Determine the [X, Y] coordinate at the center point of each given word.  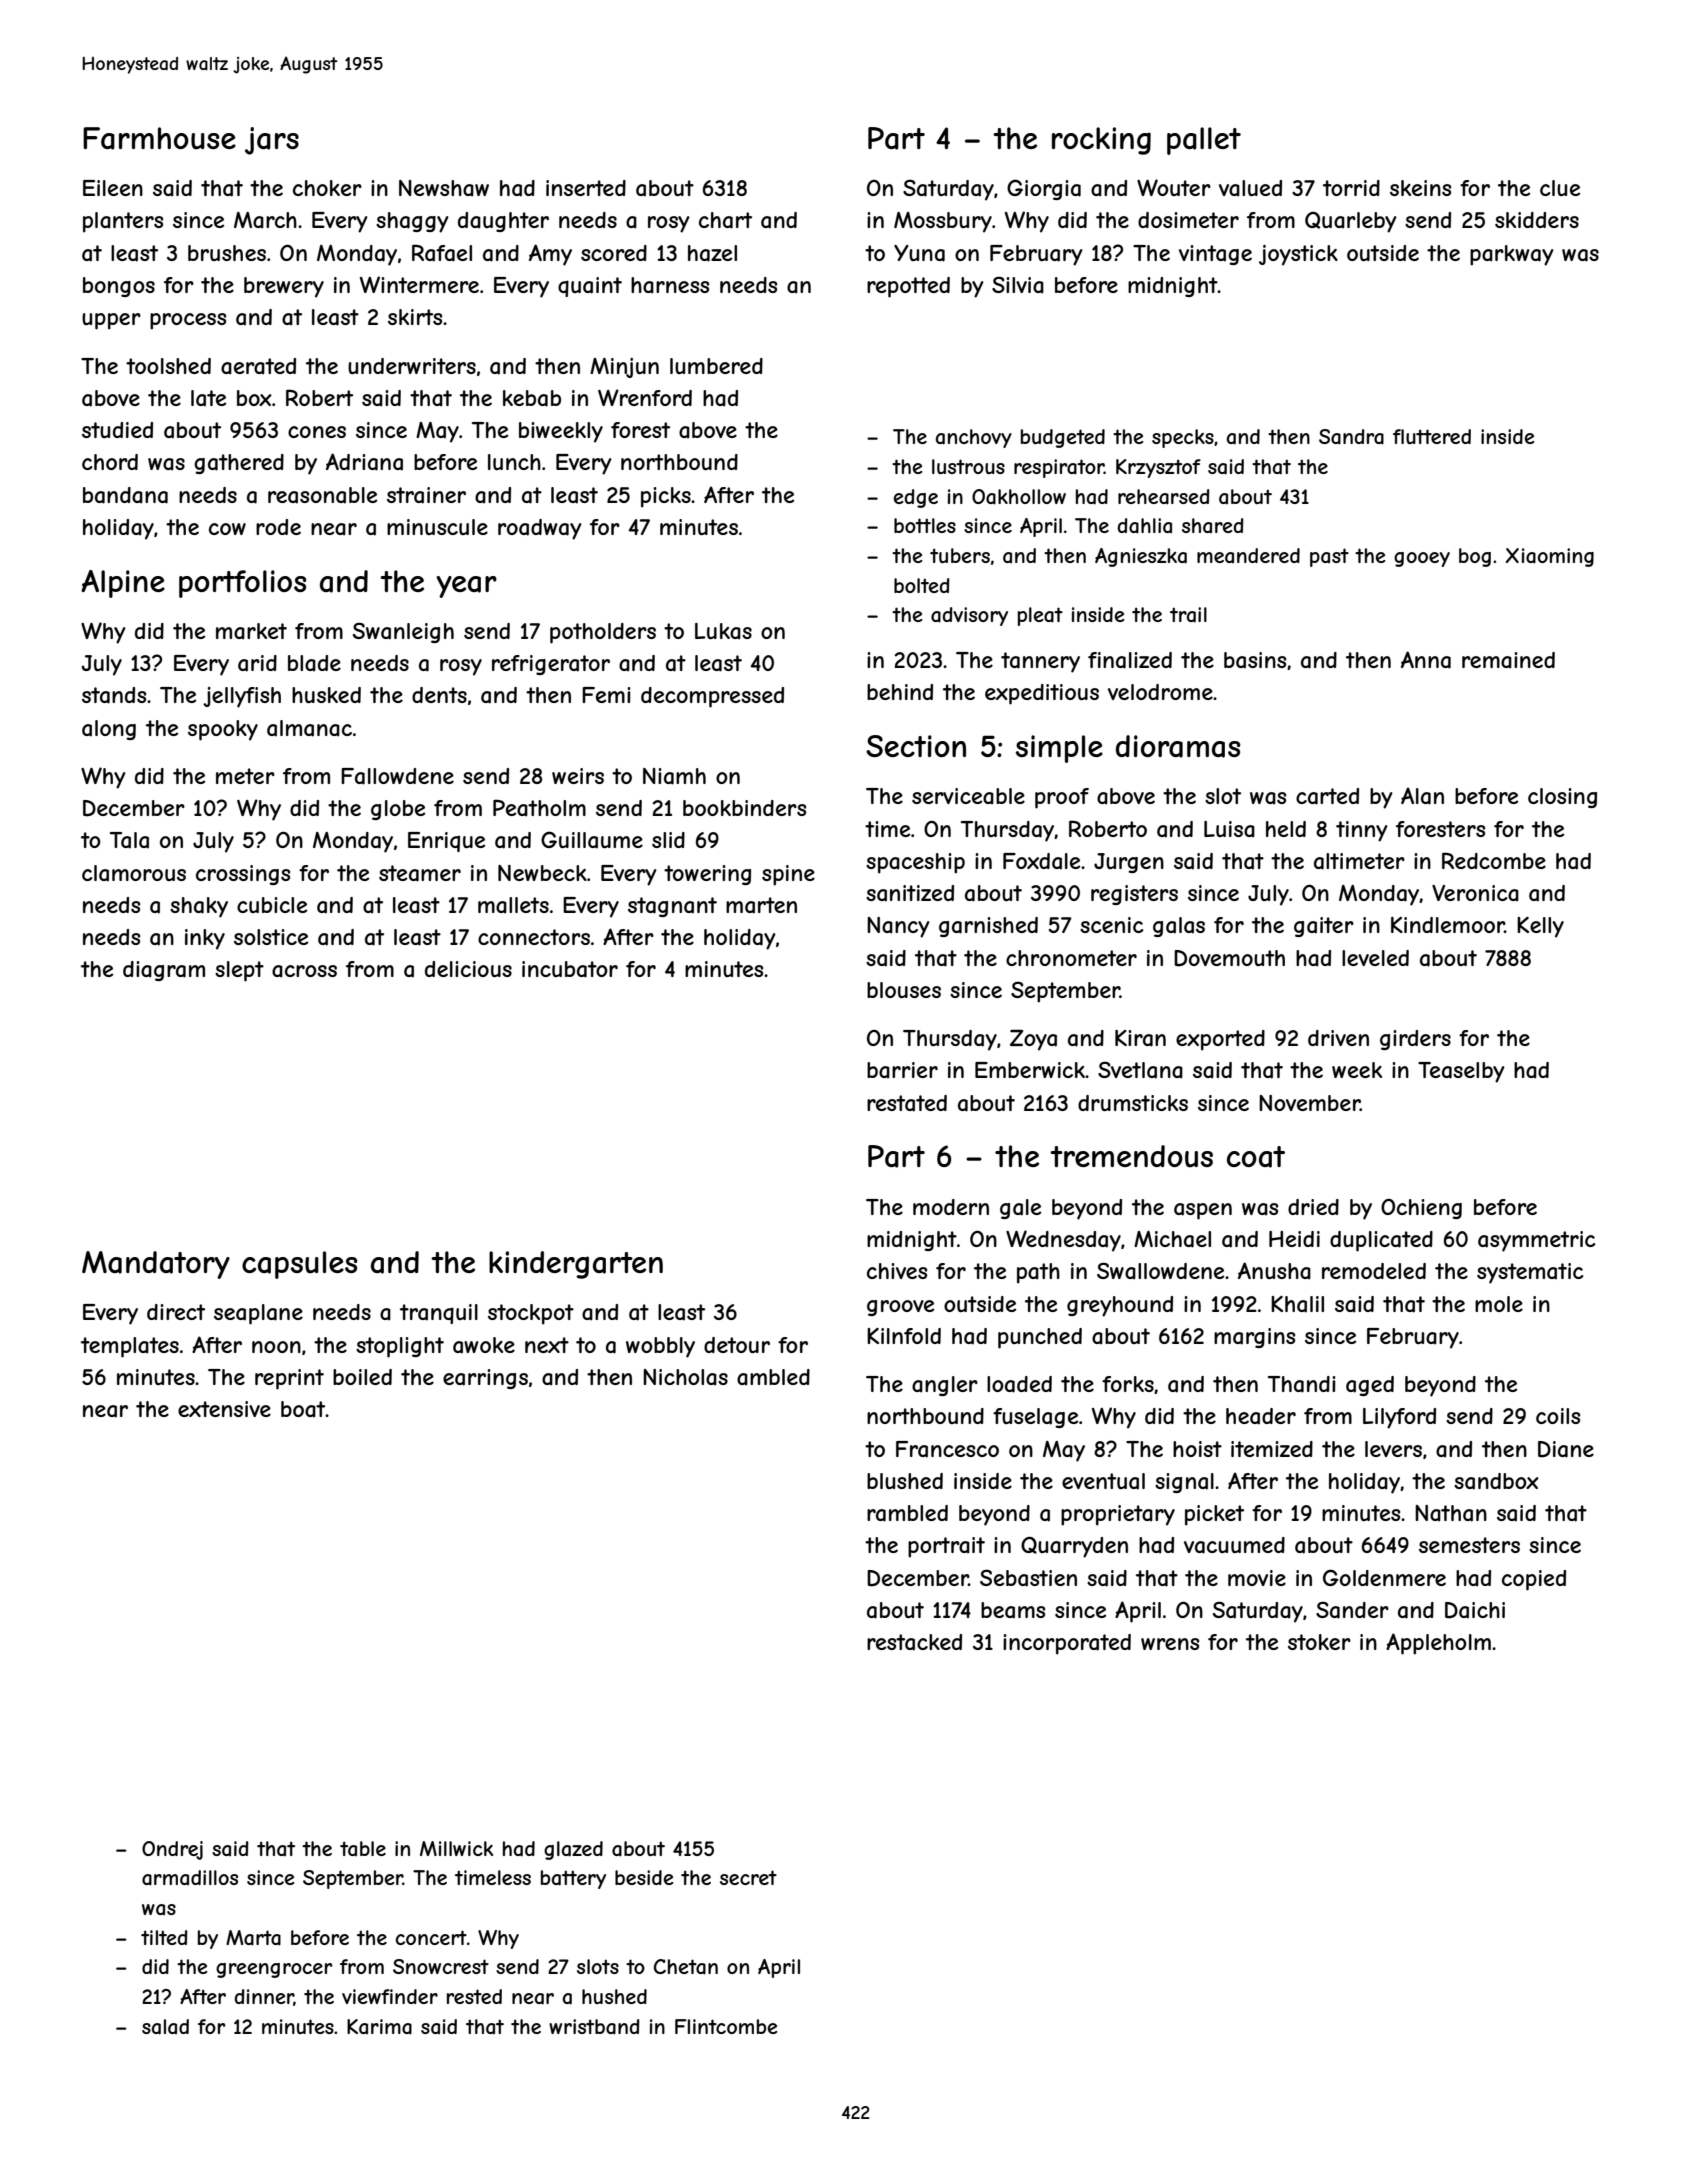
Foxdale [1041, 861]
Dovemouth [1229, 958]
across [304, 971]
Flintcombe [726, 2026]
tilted [164, 1937]
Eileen [113, 188]
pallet [1204, 141]
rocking [1101, 141]
